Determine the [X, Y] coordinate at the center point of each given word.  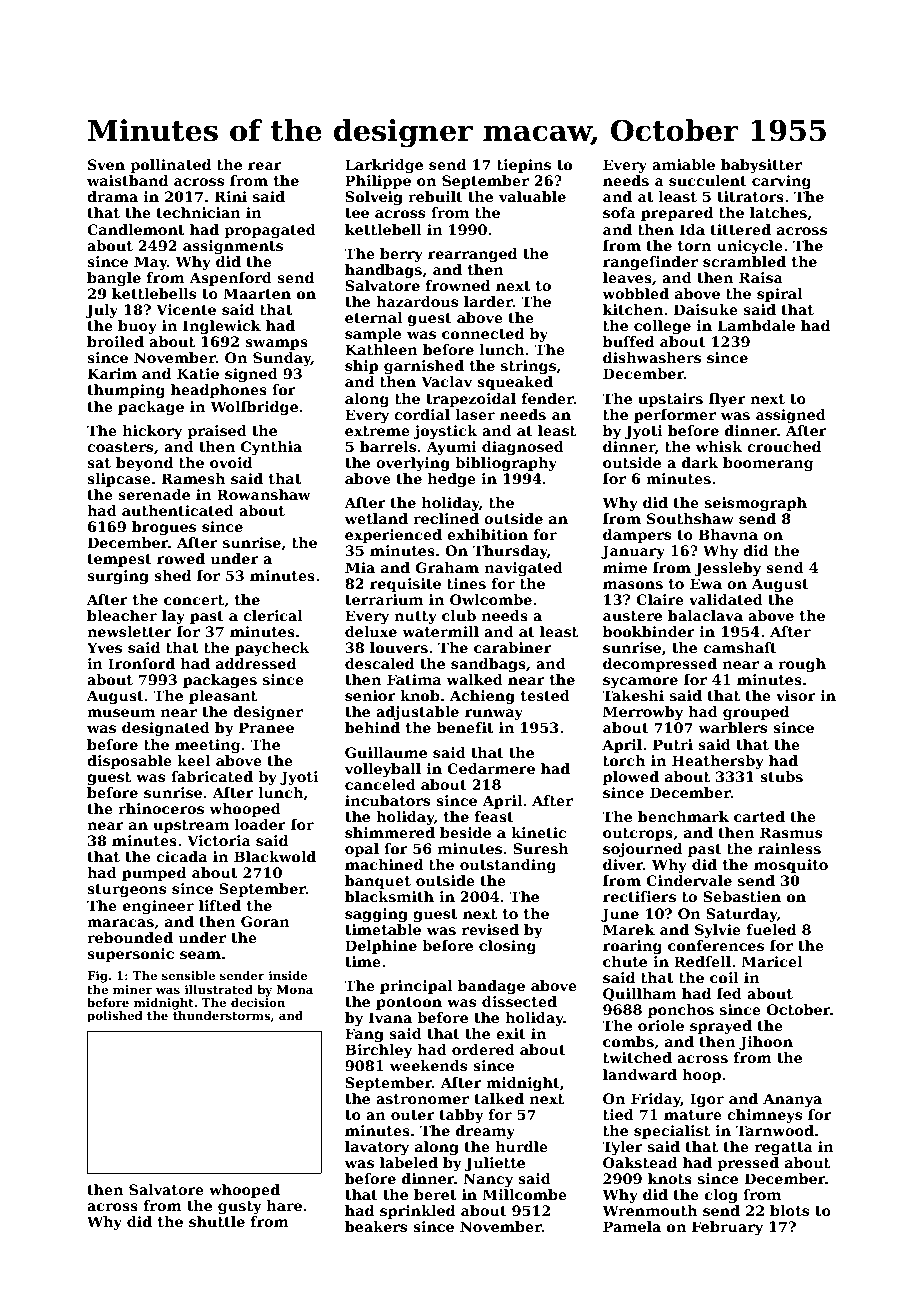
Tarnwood [775, 1130]
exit [511, 1033]
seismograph [756, 504]
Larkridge [384, 166]
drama [112, 196]
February [727, 1228]
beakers [376, 1226]
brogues [164, 528]
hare [284, 1205]
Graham [447, 567]
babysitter [761, 166]
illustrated [219, 989]
